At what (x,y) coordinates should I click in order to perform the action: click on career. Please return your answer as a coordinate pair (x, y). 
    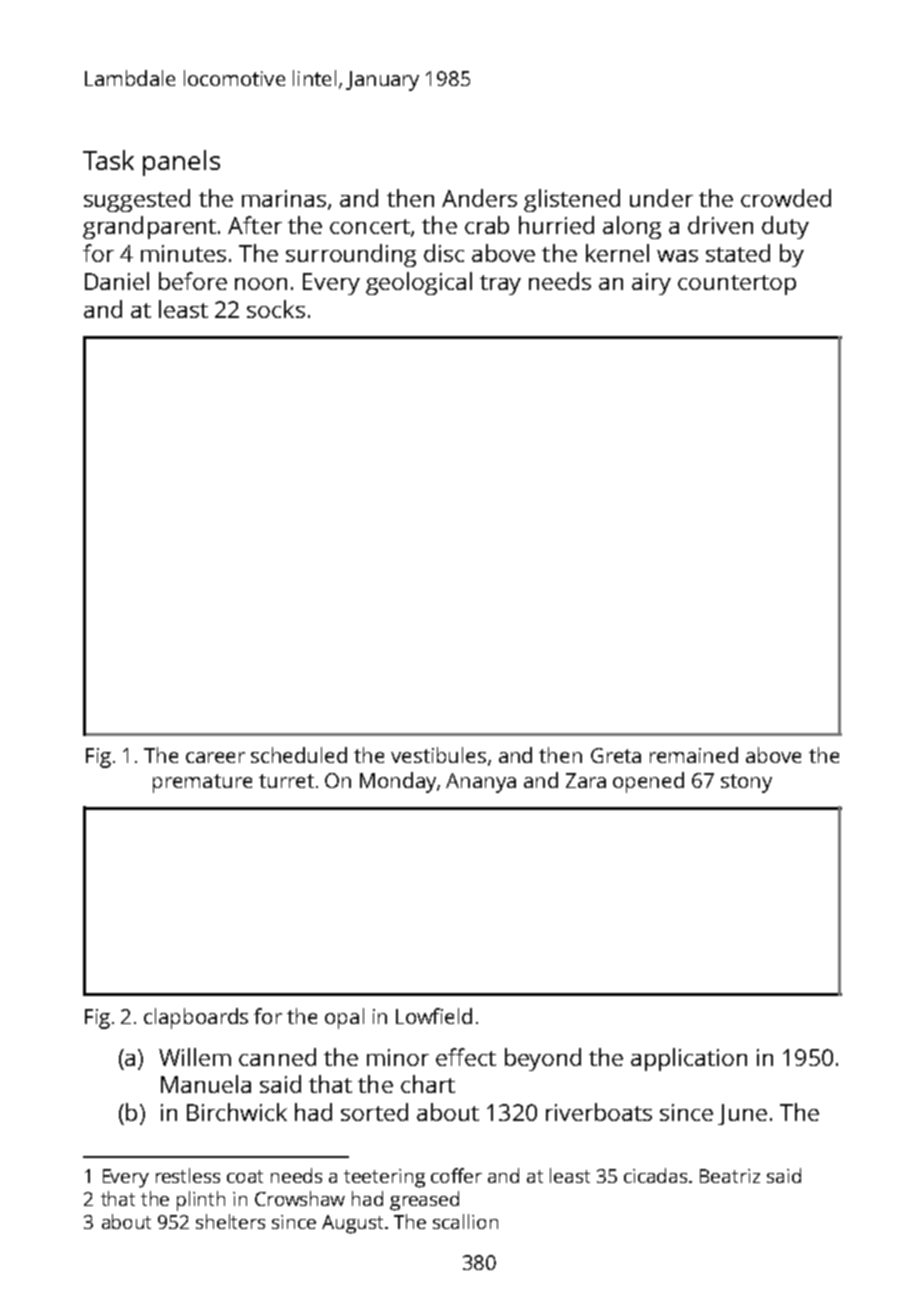
    Looking at the image, I should click on (215, 757).
